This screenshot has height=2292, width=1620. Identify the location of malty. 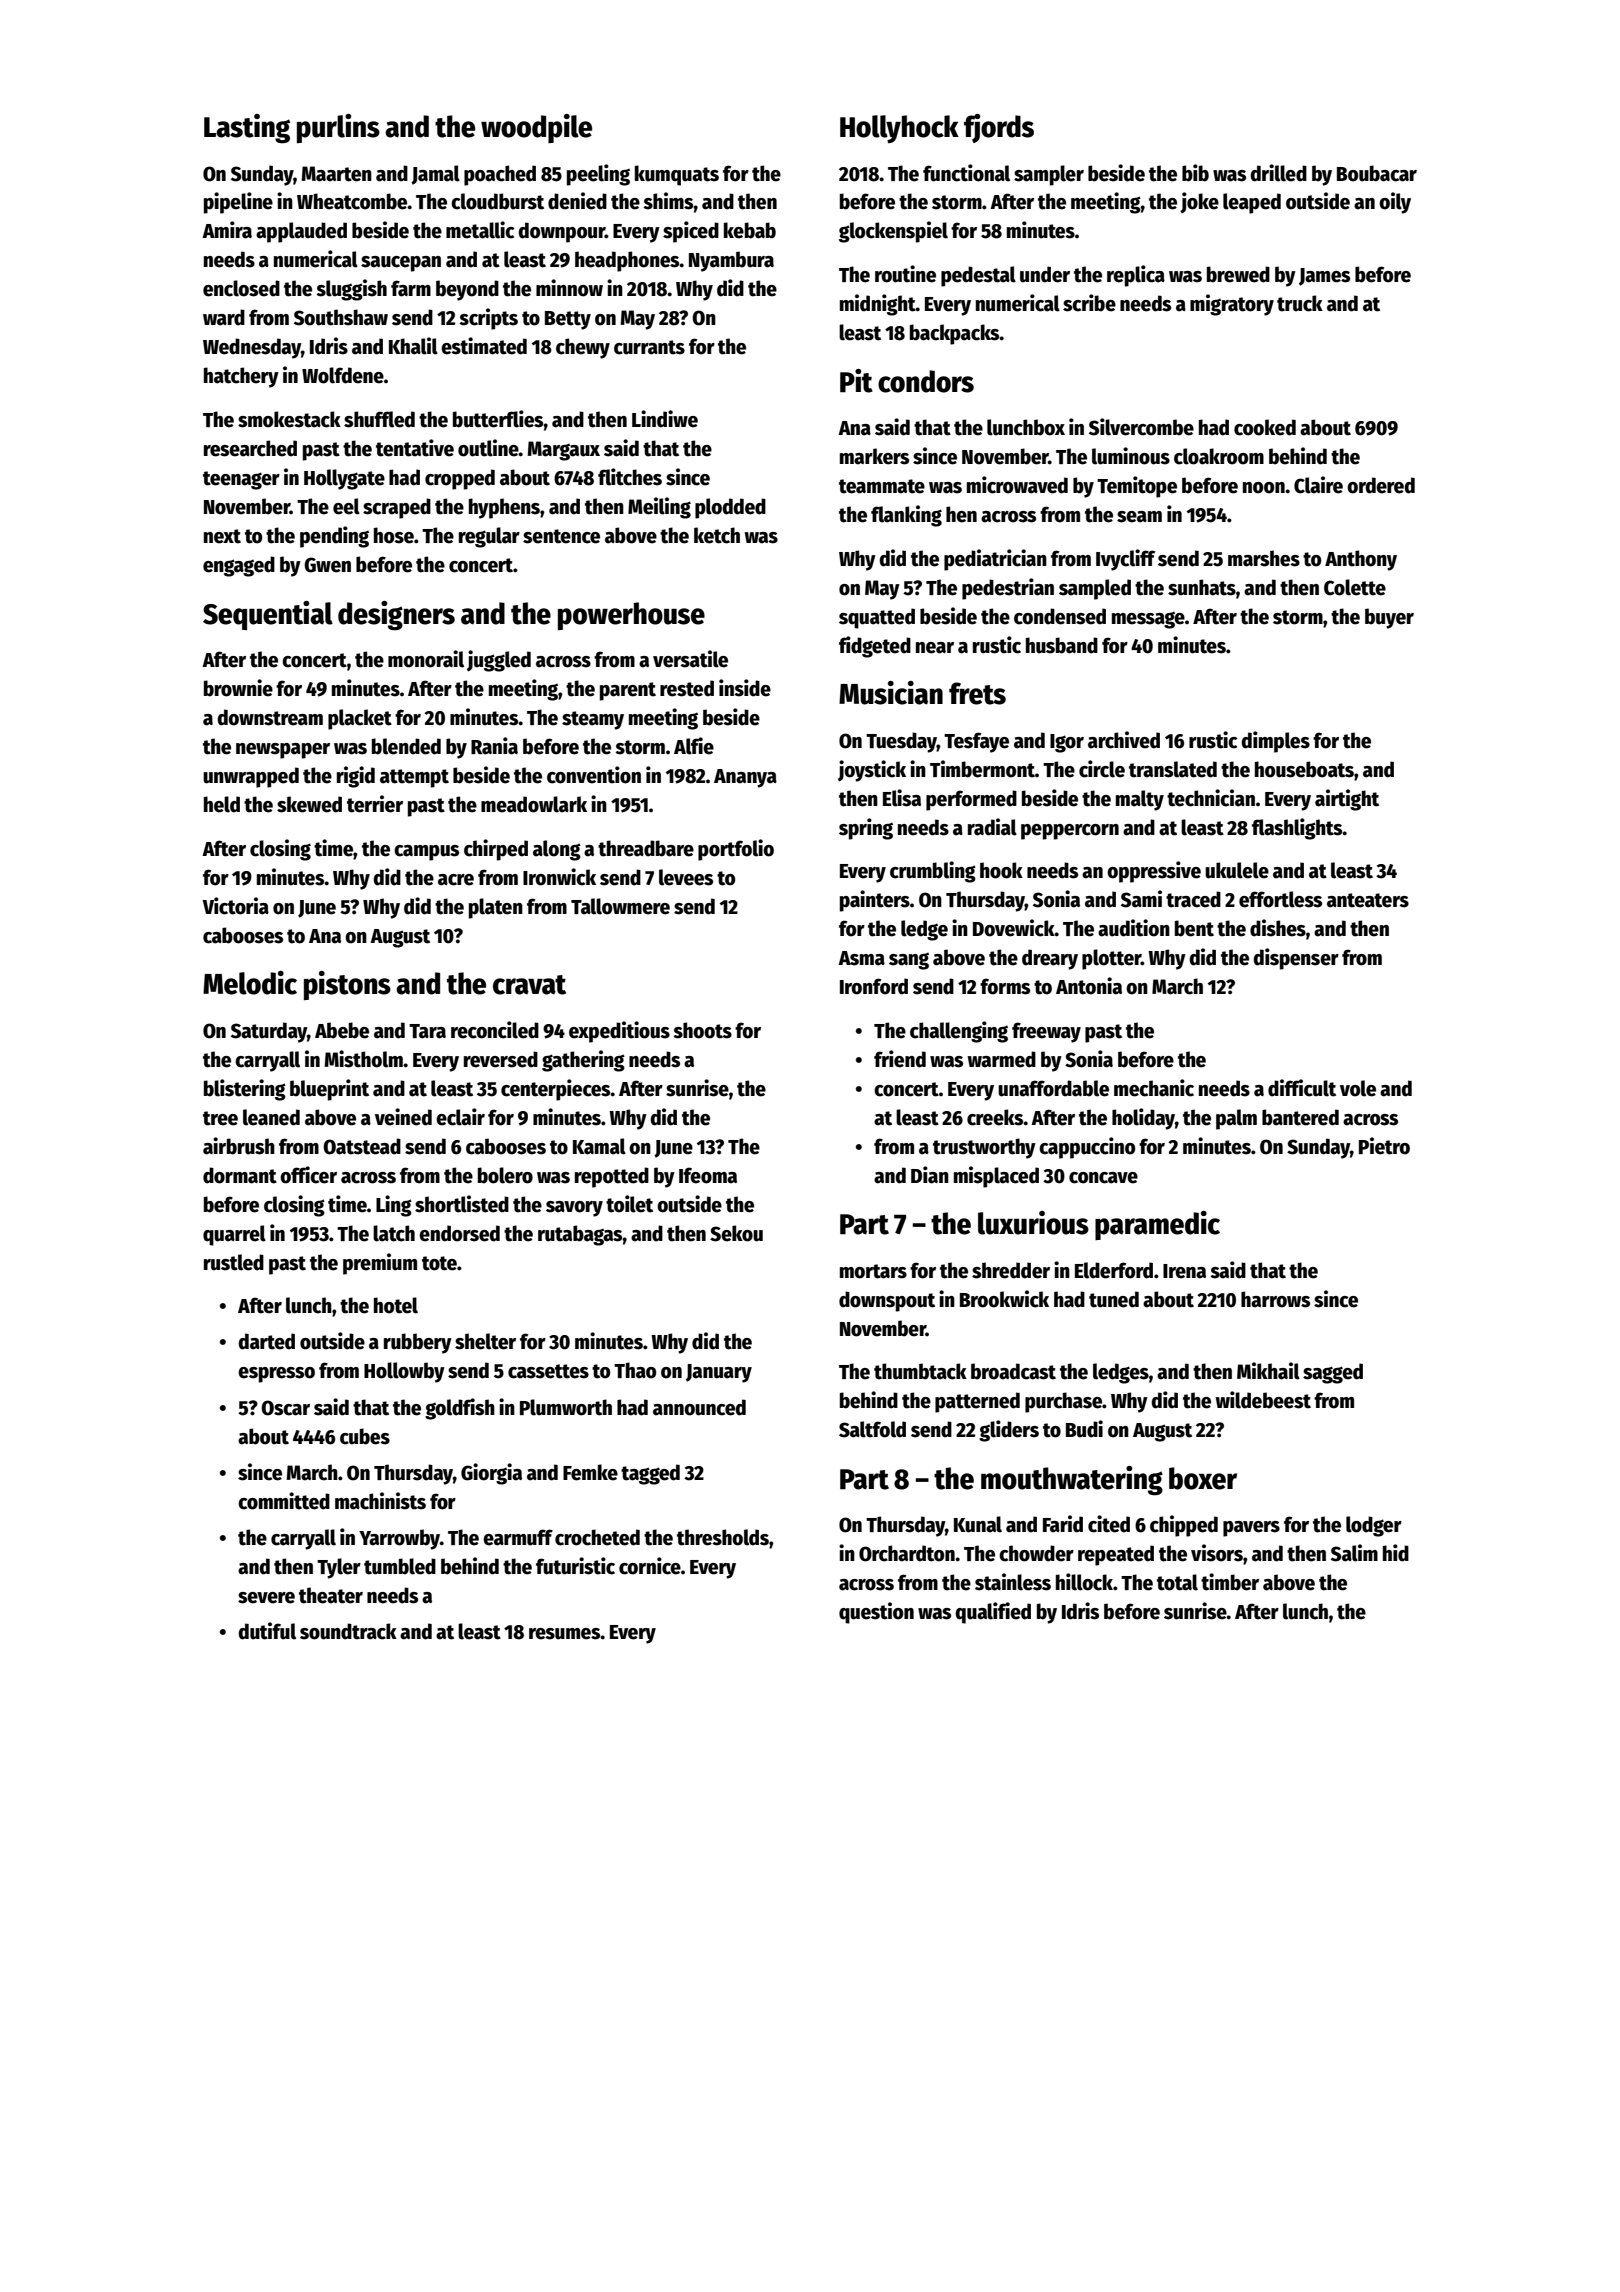
(1140, 800).
